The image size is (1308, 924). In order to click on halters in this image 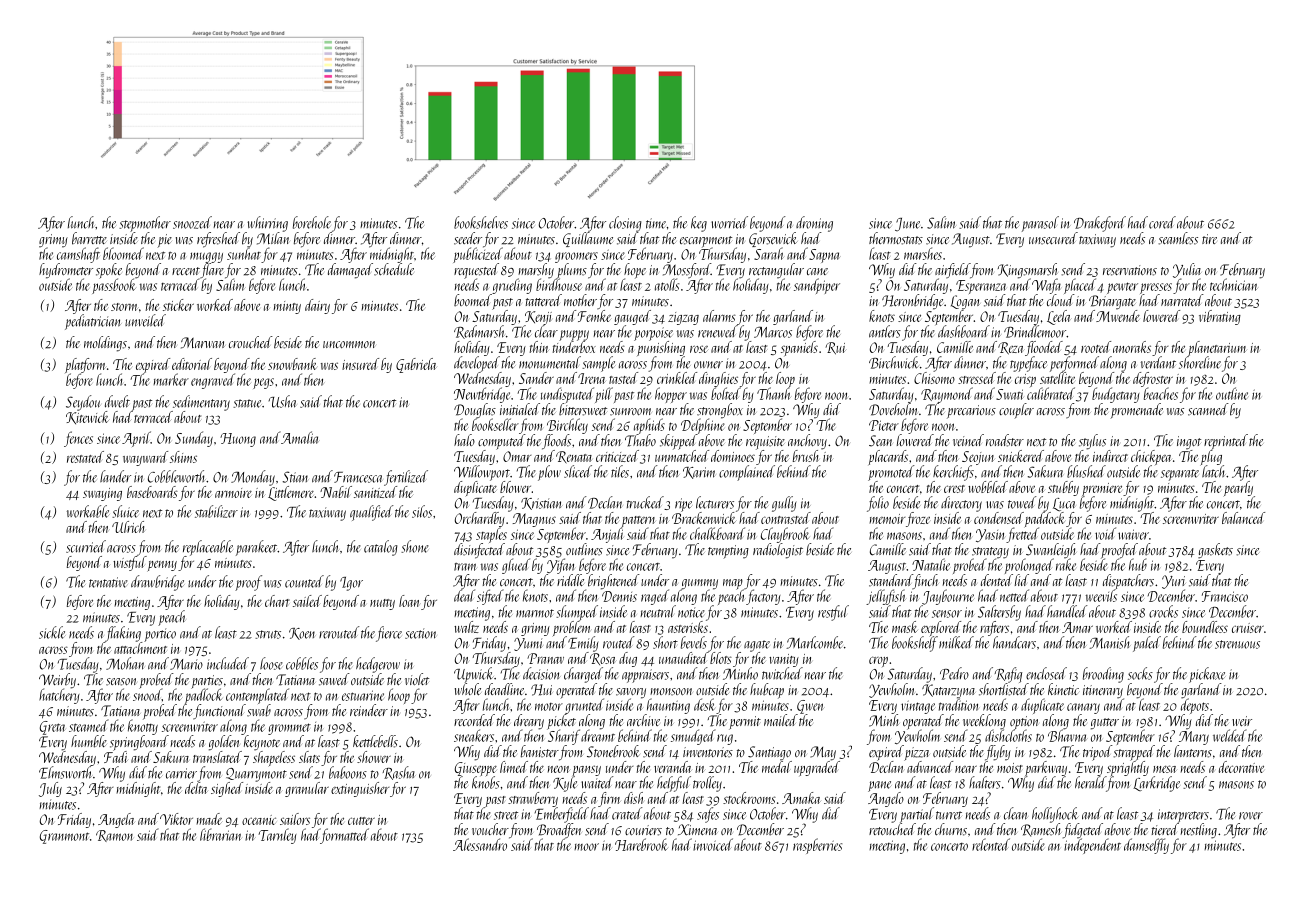, I will do `click(985, 782)`.
